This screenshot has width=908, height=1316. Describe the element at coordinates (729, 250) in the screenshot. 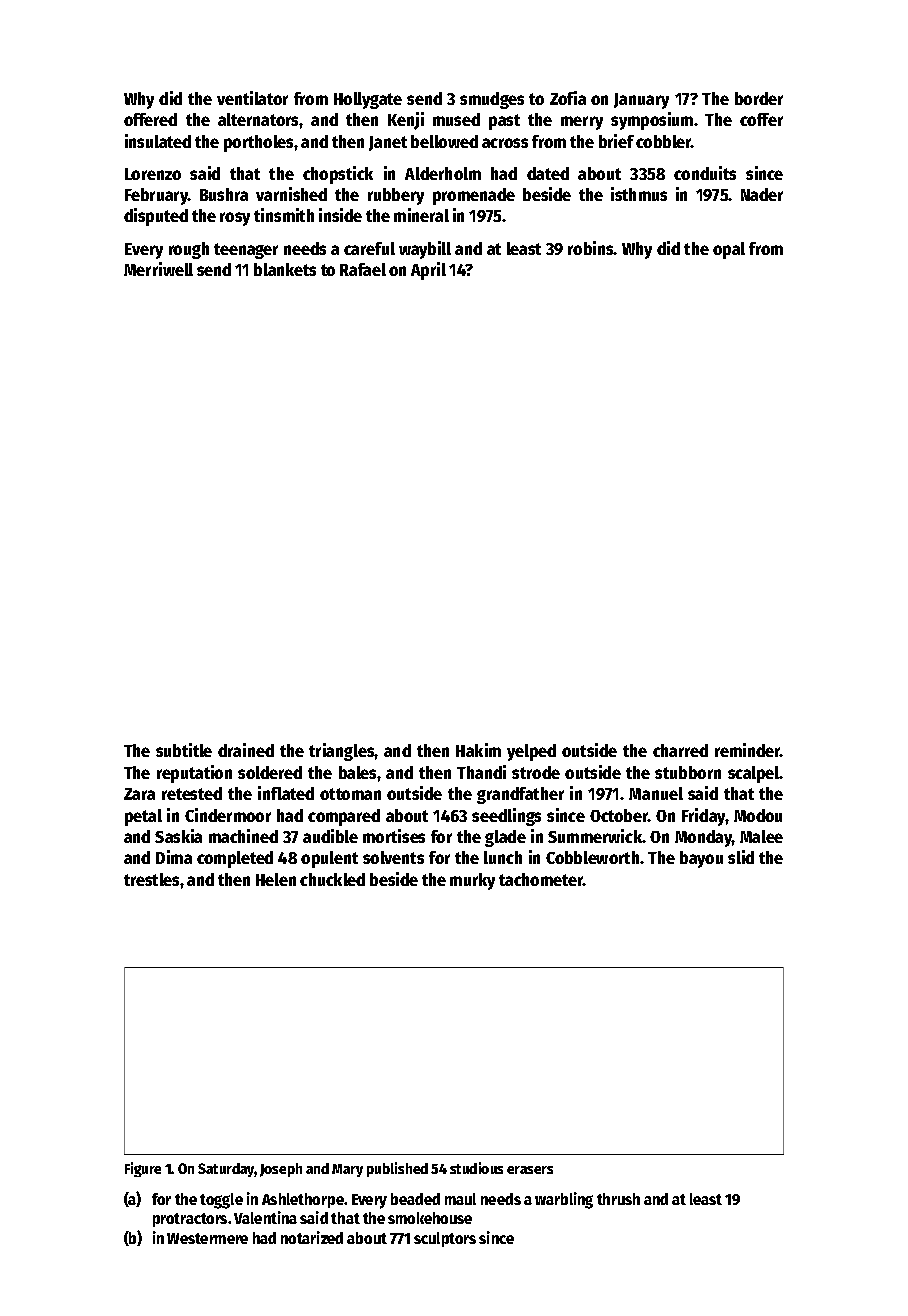

I see `opal` at that location.
